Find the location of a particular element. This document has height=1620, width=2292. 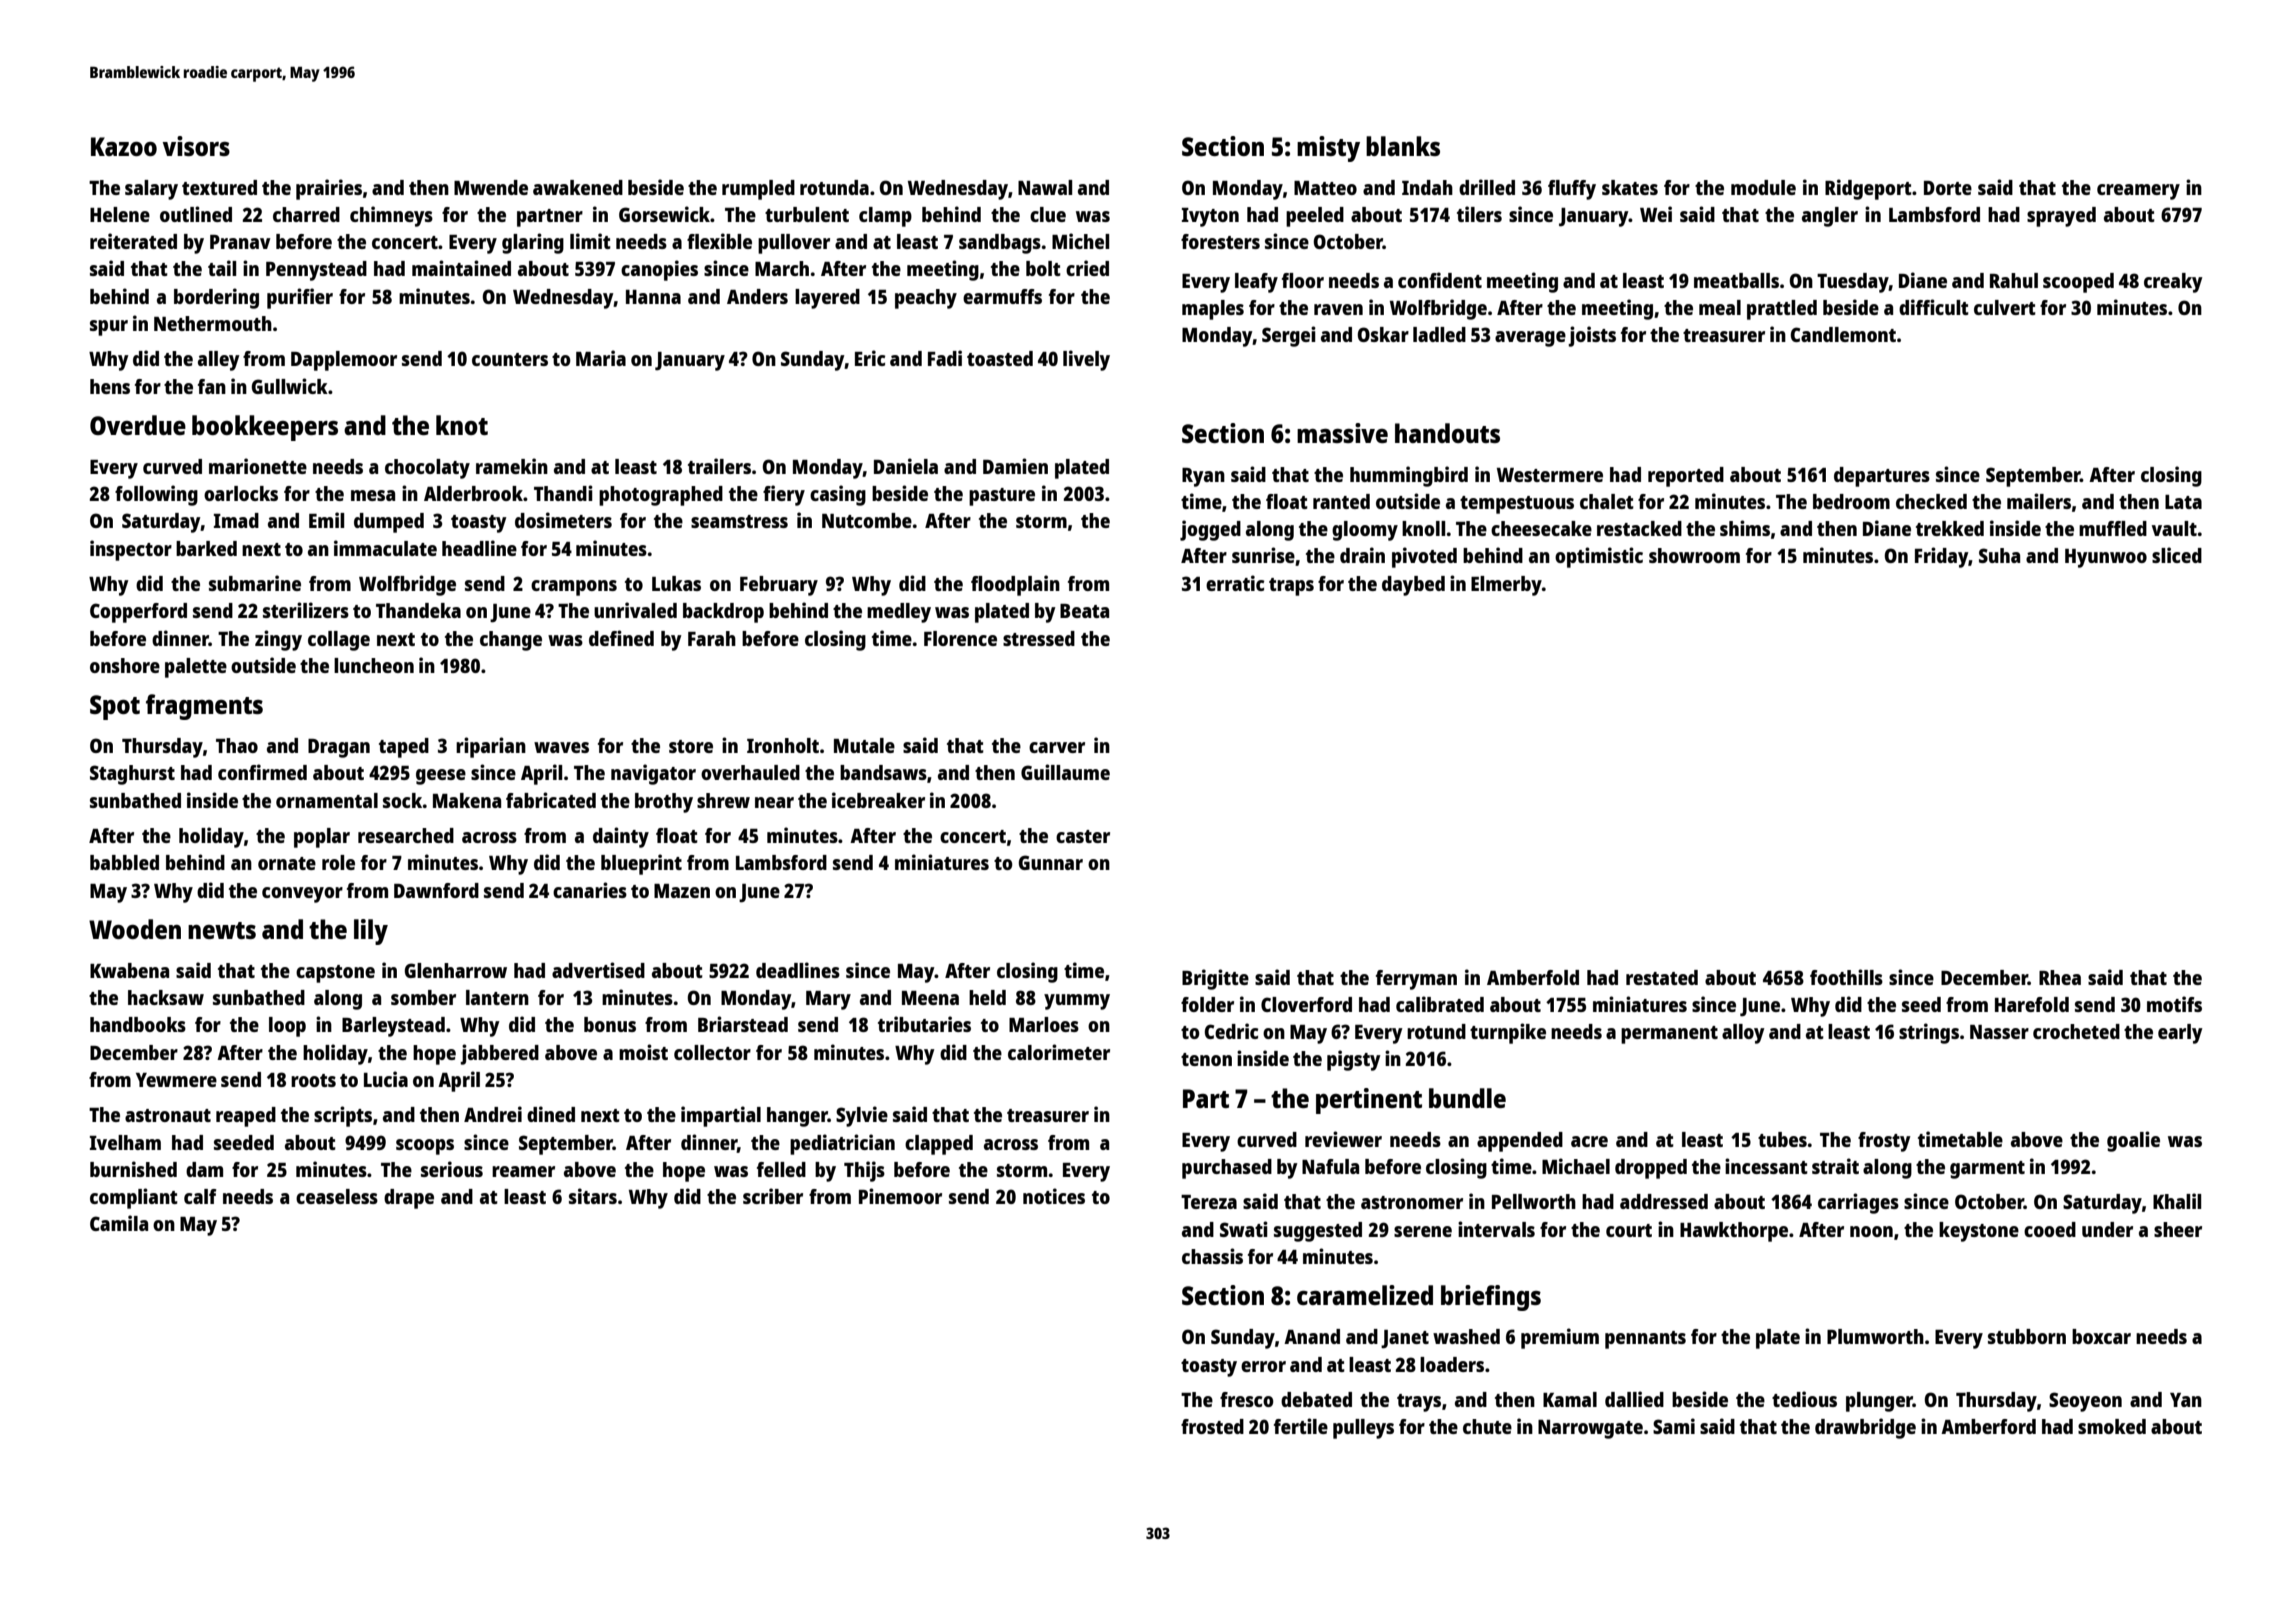

peeled is located at coordinates (1315, 217).
